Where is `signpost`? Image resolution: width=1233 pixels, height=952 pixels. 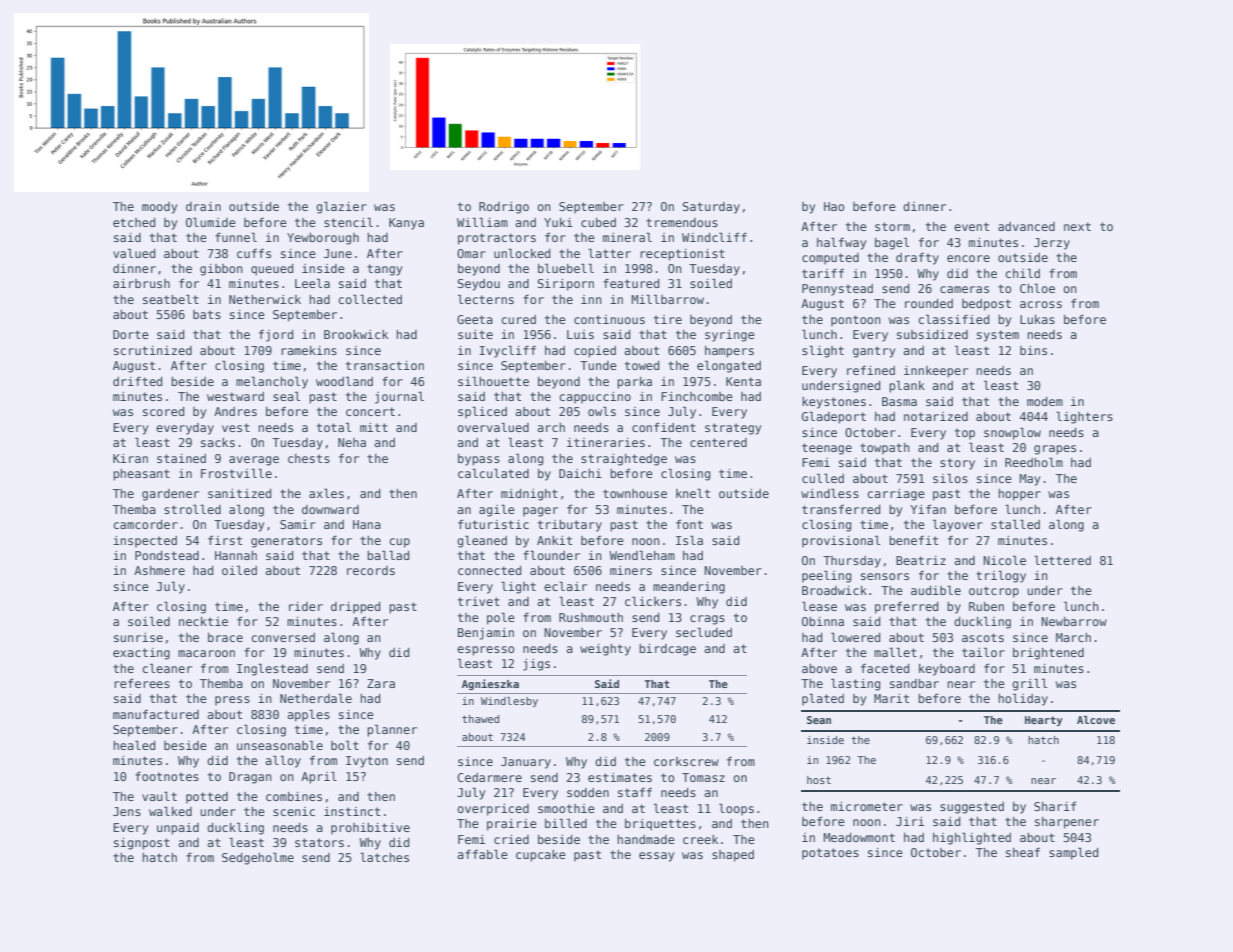
signpost is located at coordinates (142, 844).
